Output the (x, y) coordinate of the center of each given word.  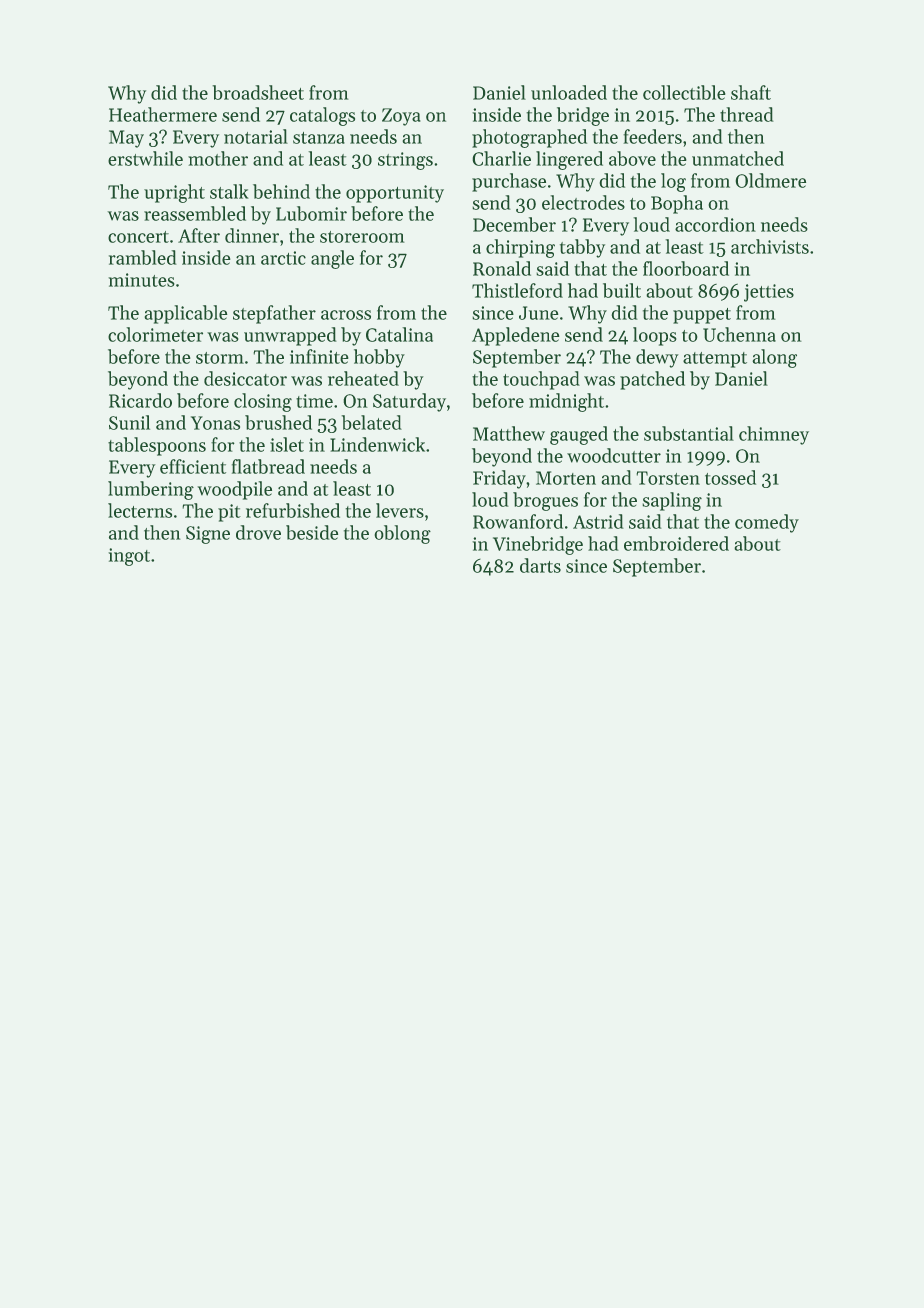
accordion (715, 224)
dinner (252, 235)
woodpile (234, 490)
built (622, 290)
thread (747, 114)
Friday (499, 479)
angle (332, 259)
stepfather (274, 314)
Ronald (502, 268)
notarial (256, 136)
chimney (774, 435)
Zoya (401, 117)
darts (540, 565)
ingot (129, 557)
